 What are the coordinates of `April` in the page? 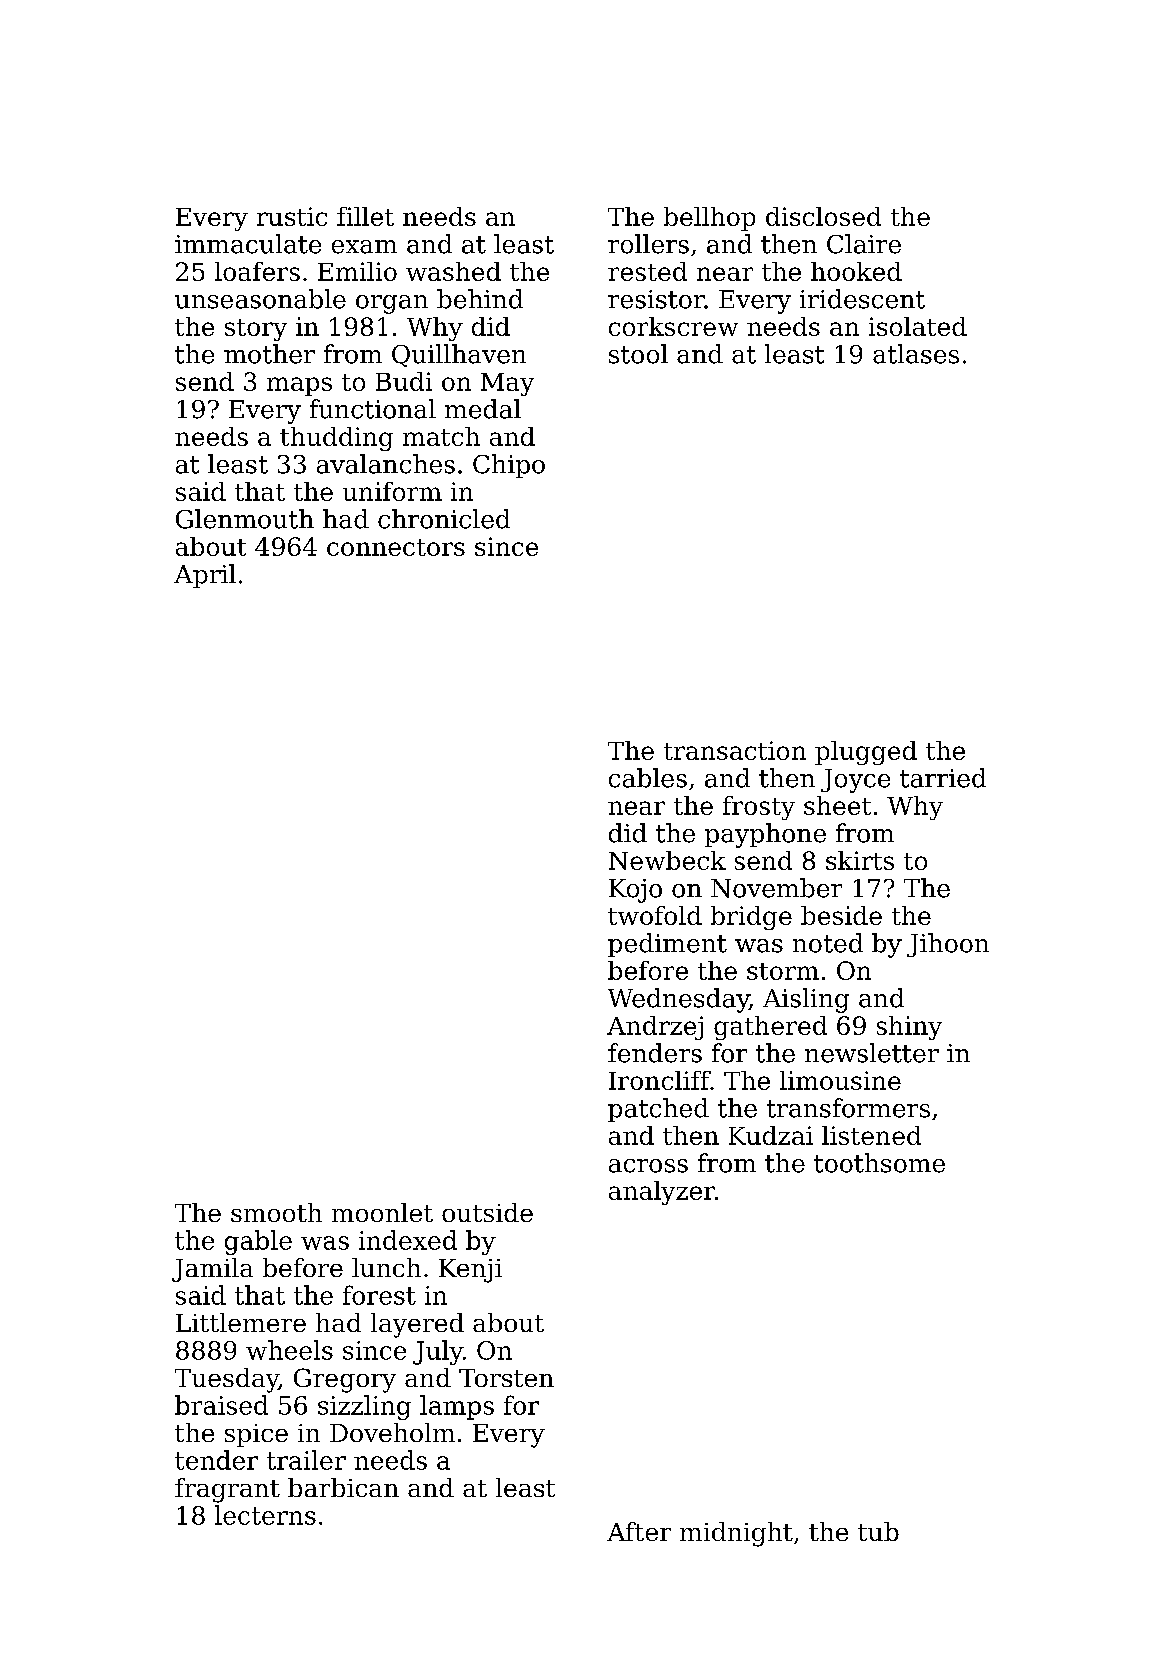 It's located at (205, 576).
